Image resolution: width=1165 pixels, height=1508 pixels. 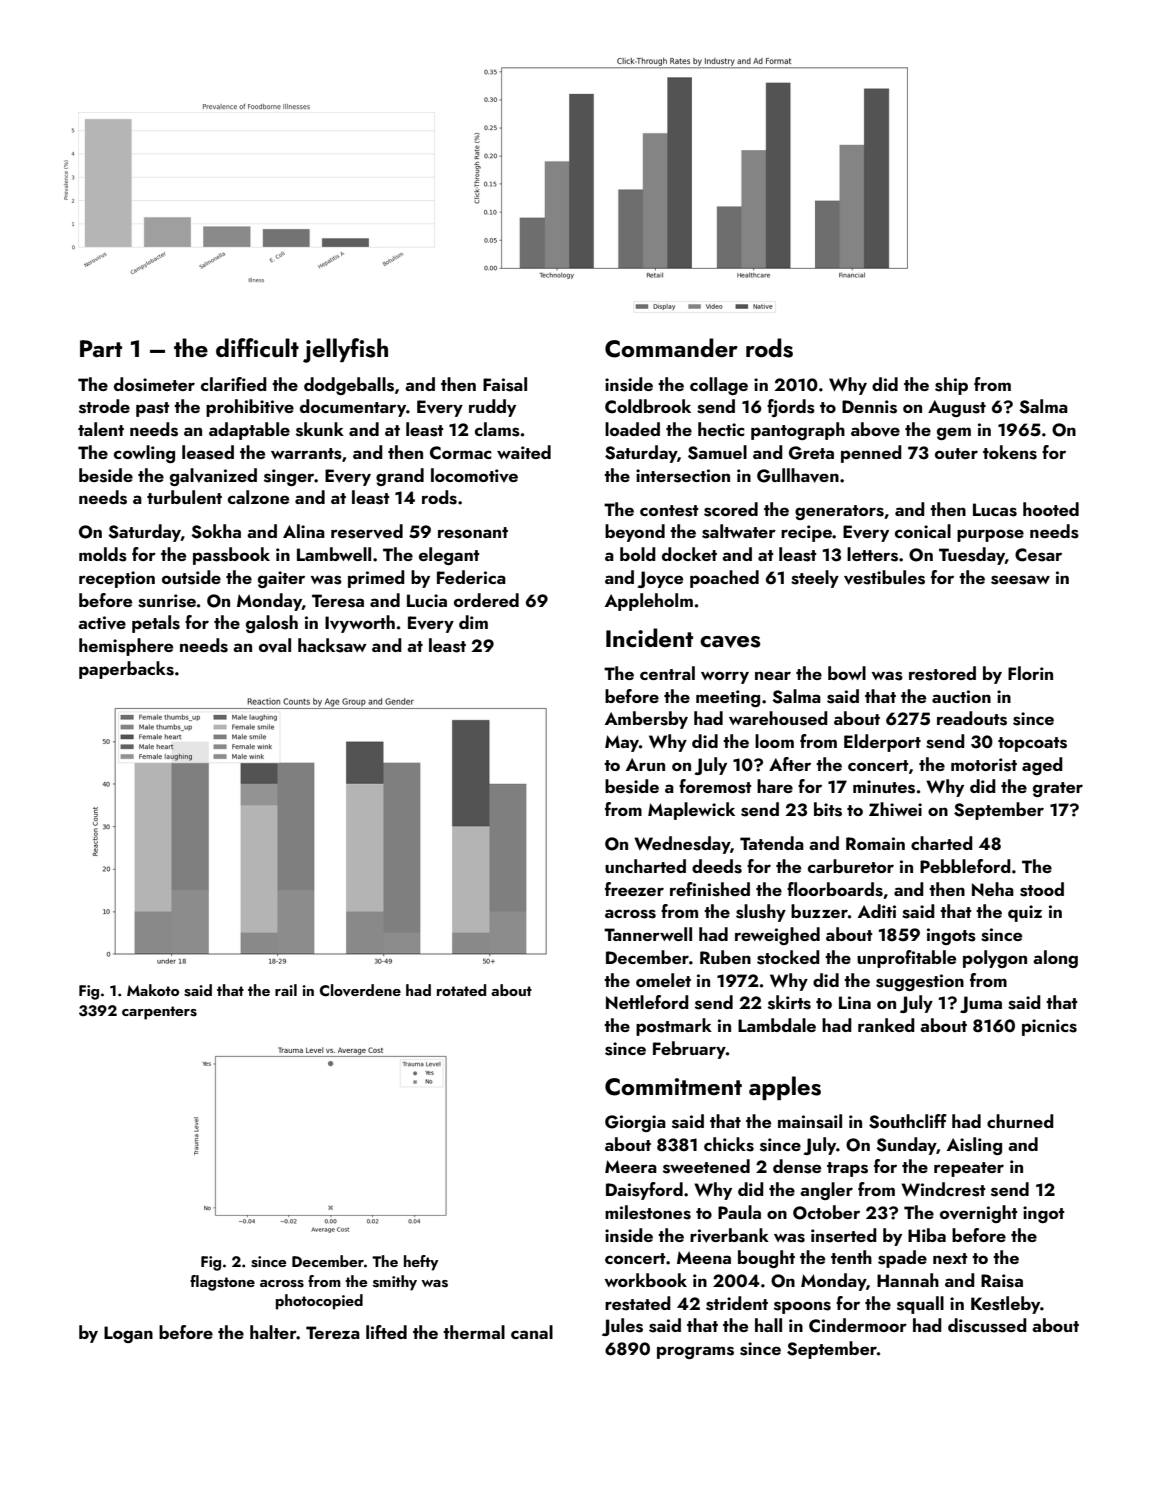 I want to click on Florin, so click(x=1030, y=673).
